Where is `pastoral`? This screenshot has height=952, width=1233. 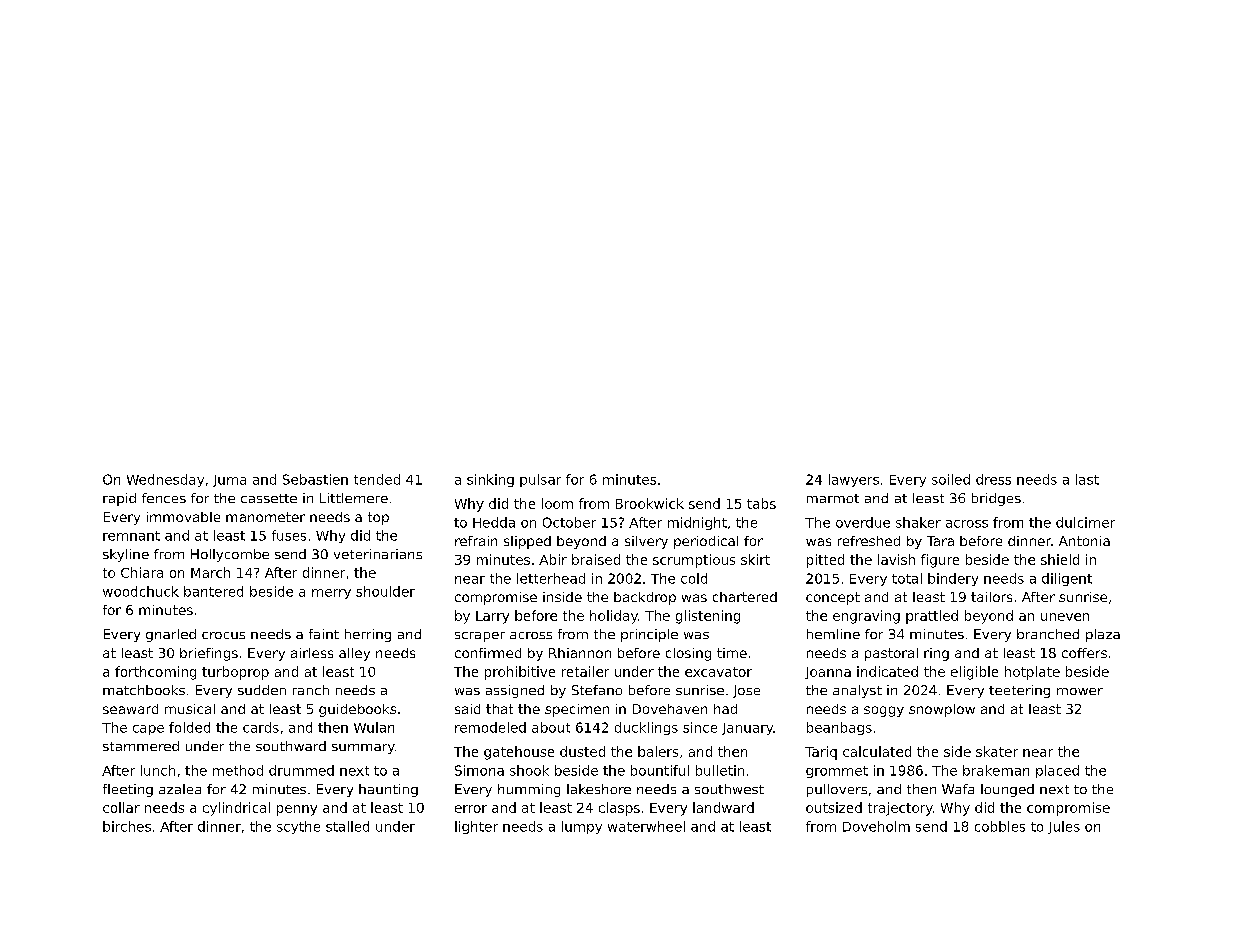 pastoral is located at coordinates (891, 654).
